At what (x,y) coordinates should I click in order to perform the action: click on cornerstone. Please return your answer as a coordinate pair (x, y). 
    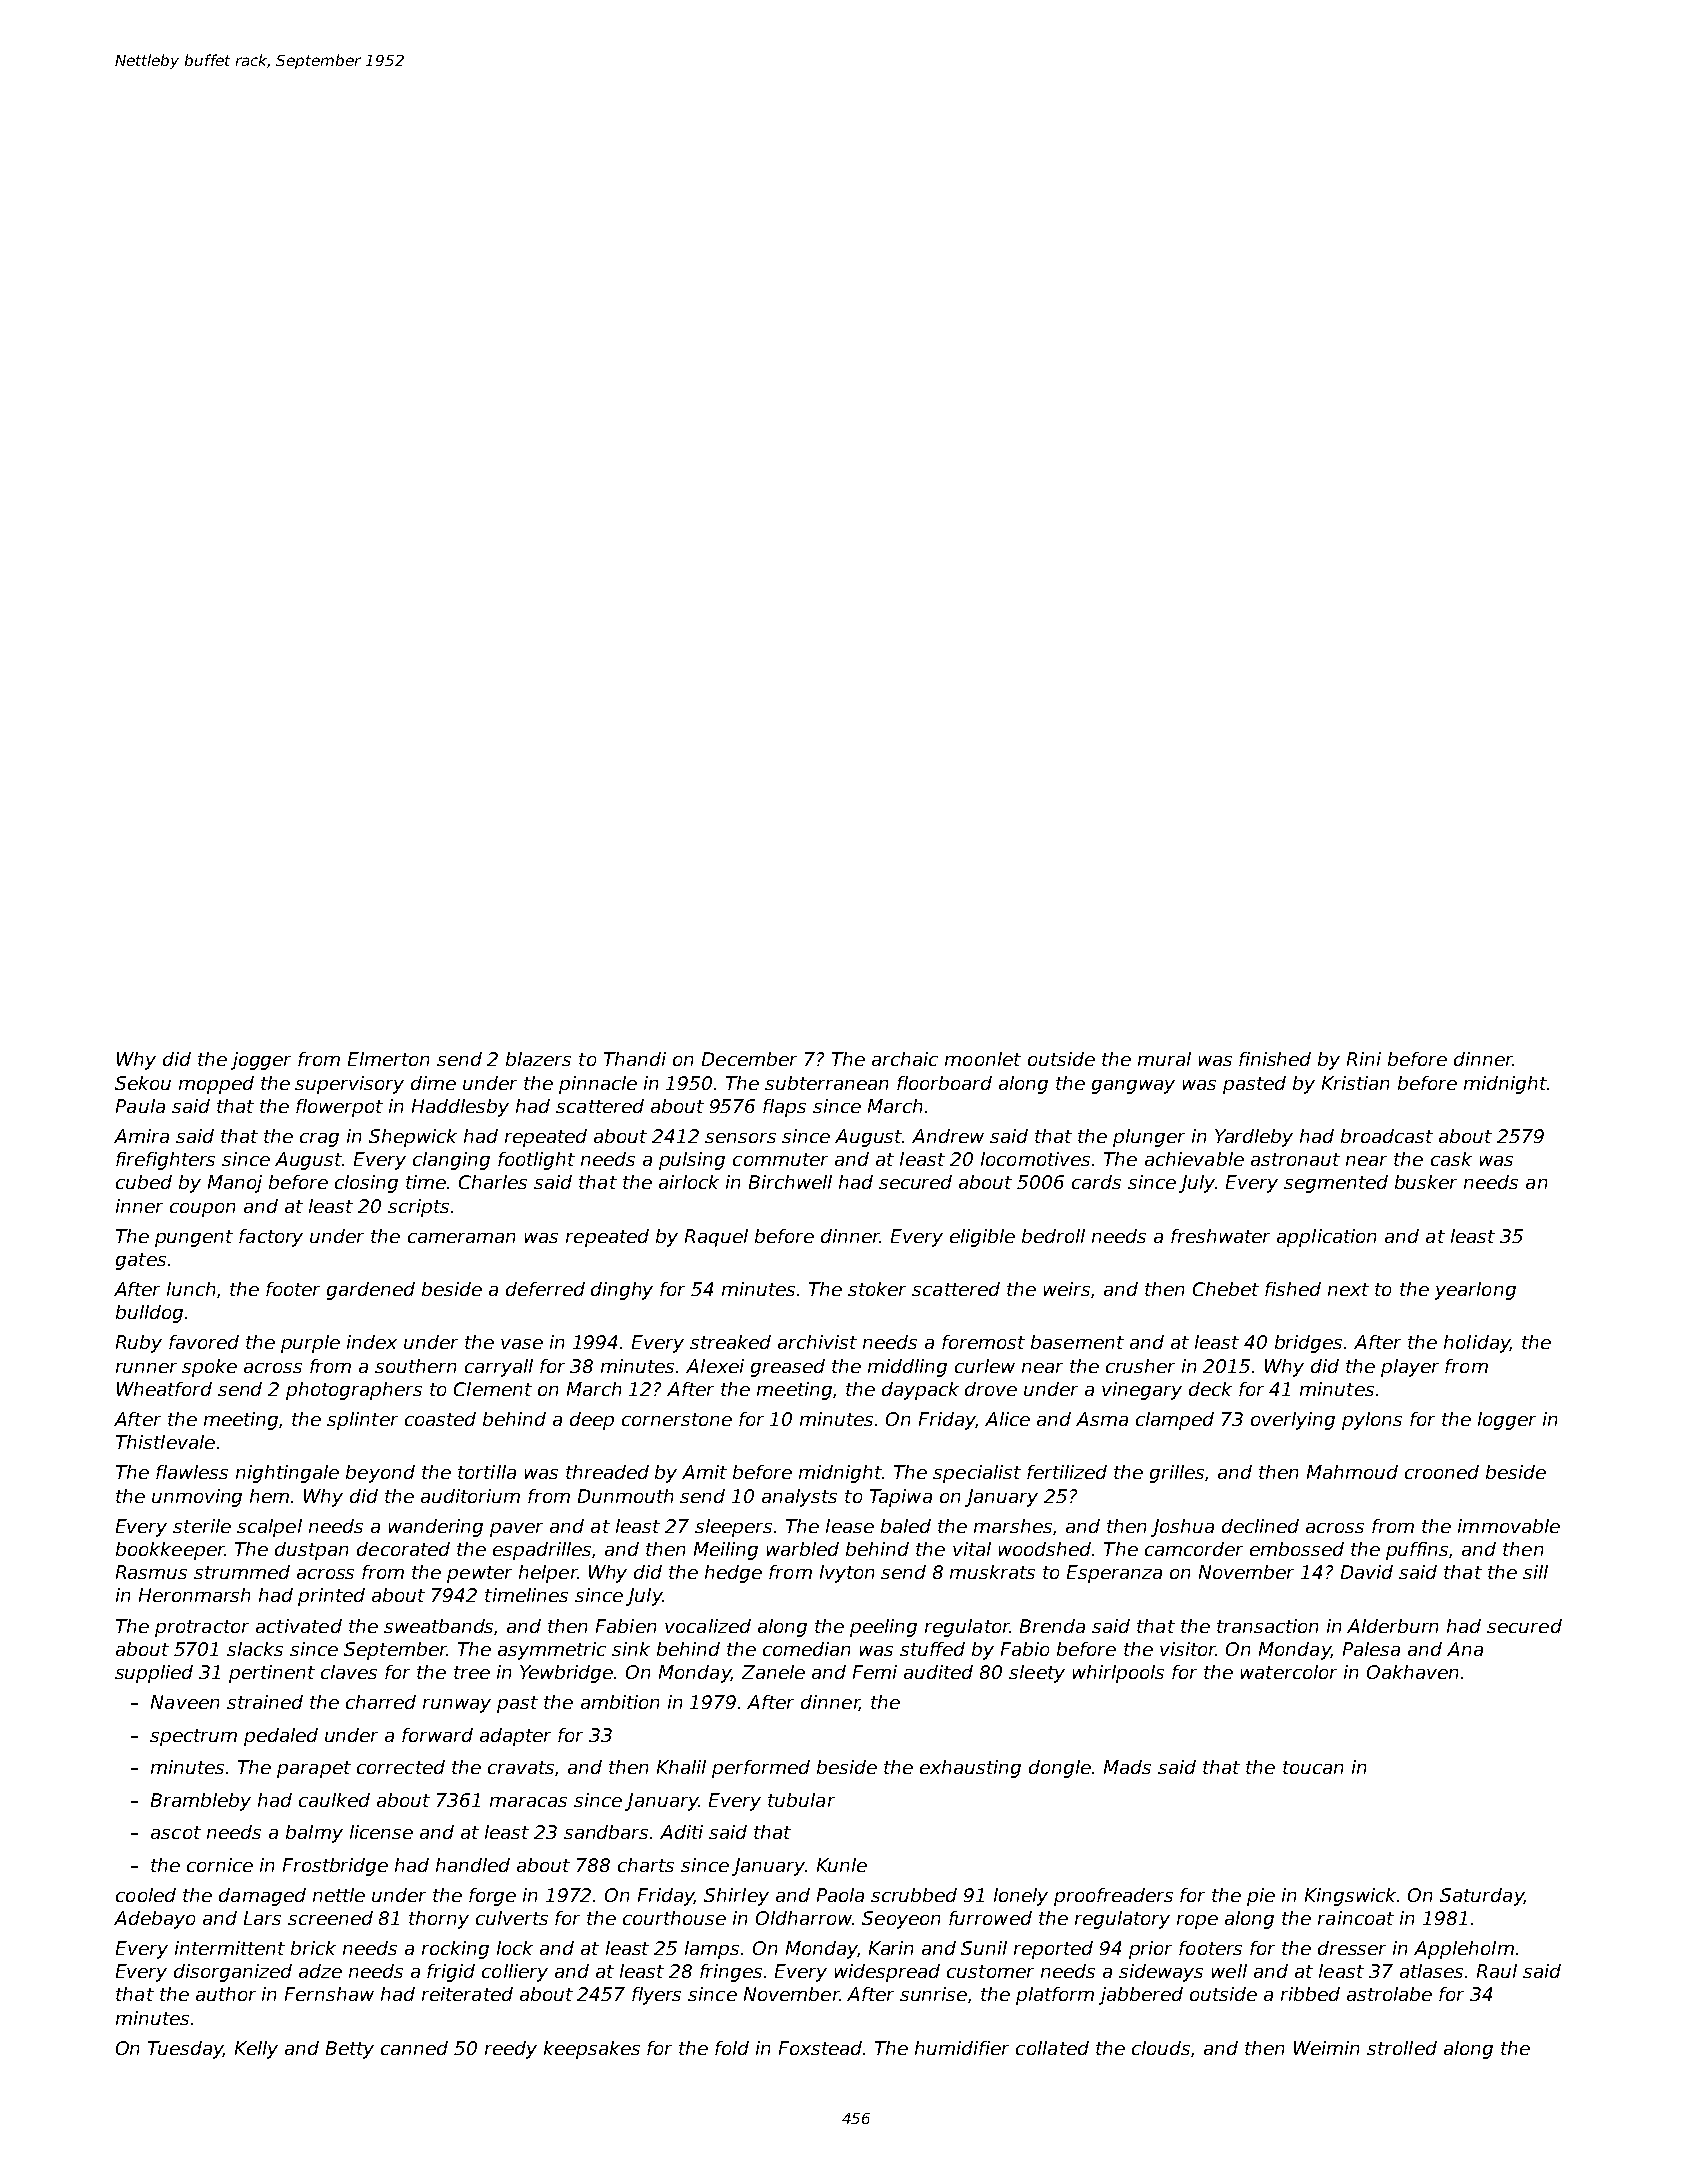
    Looking at the image, I should click on (677, 1419).
